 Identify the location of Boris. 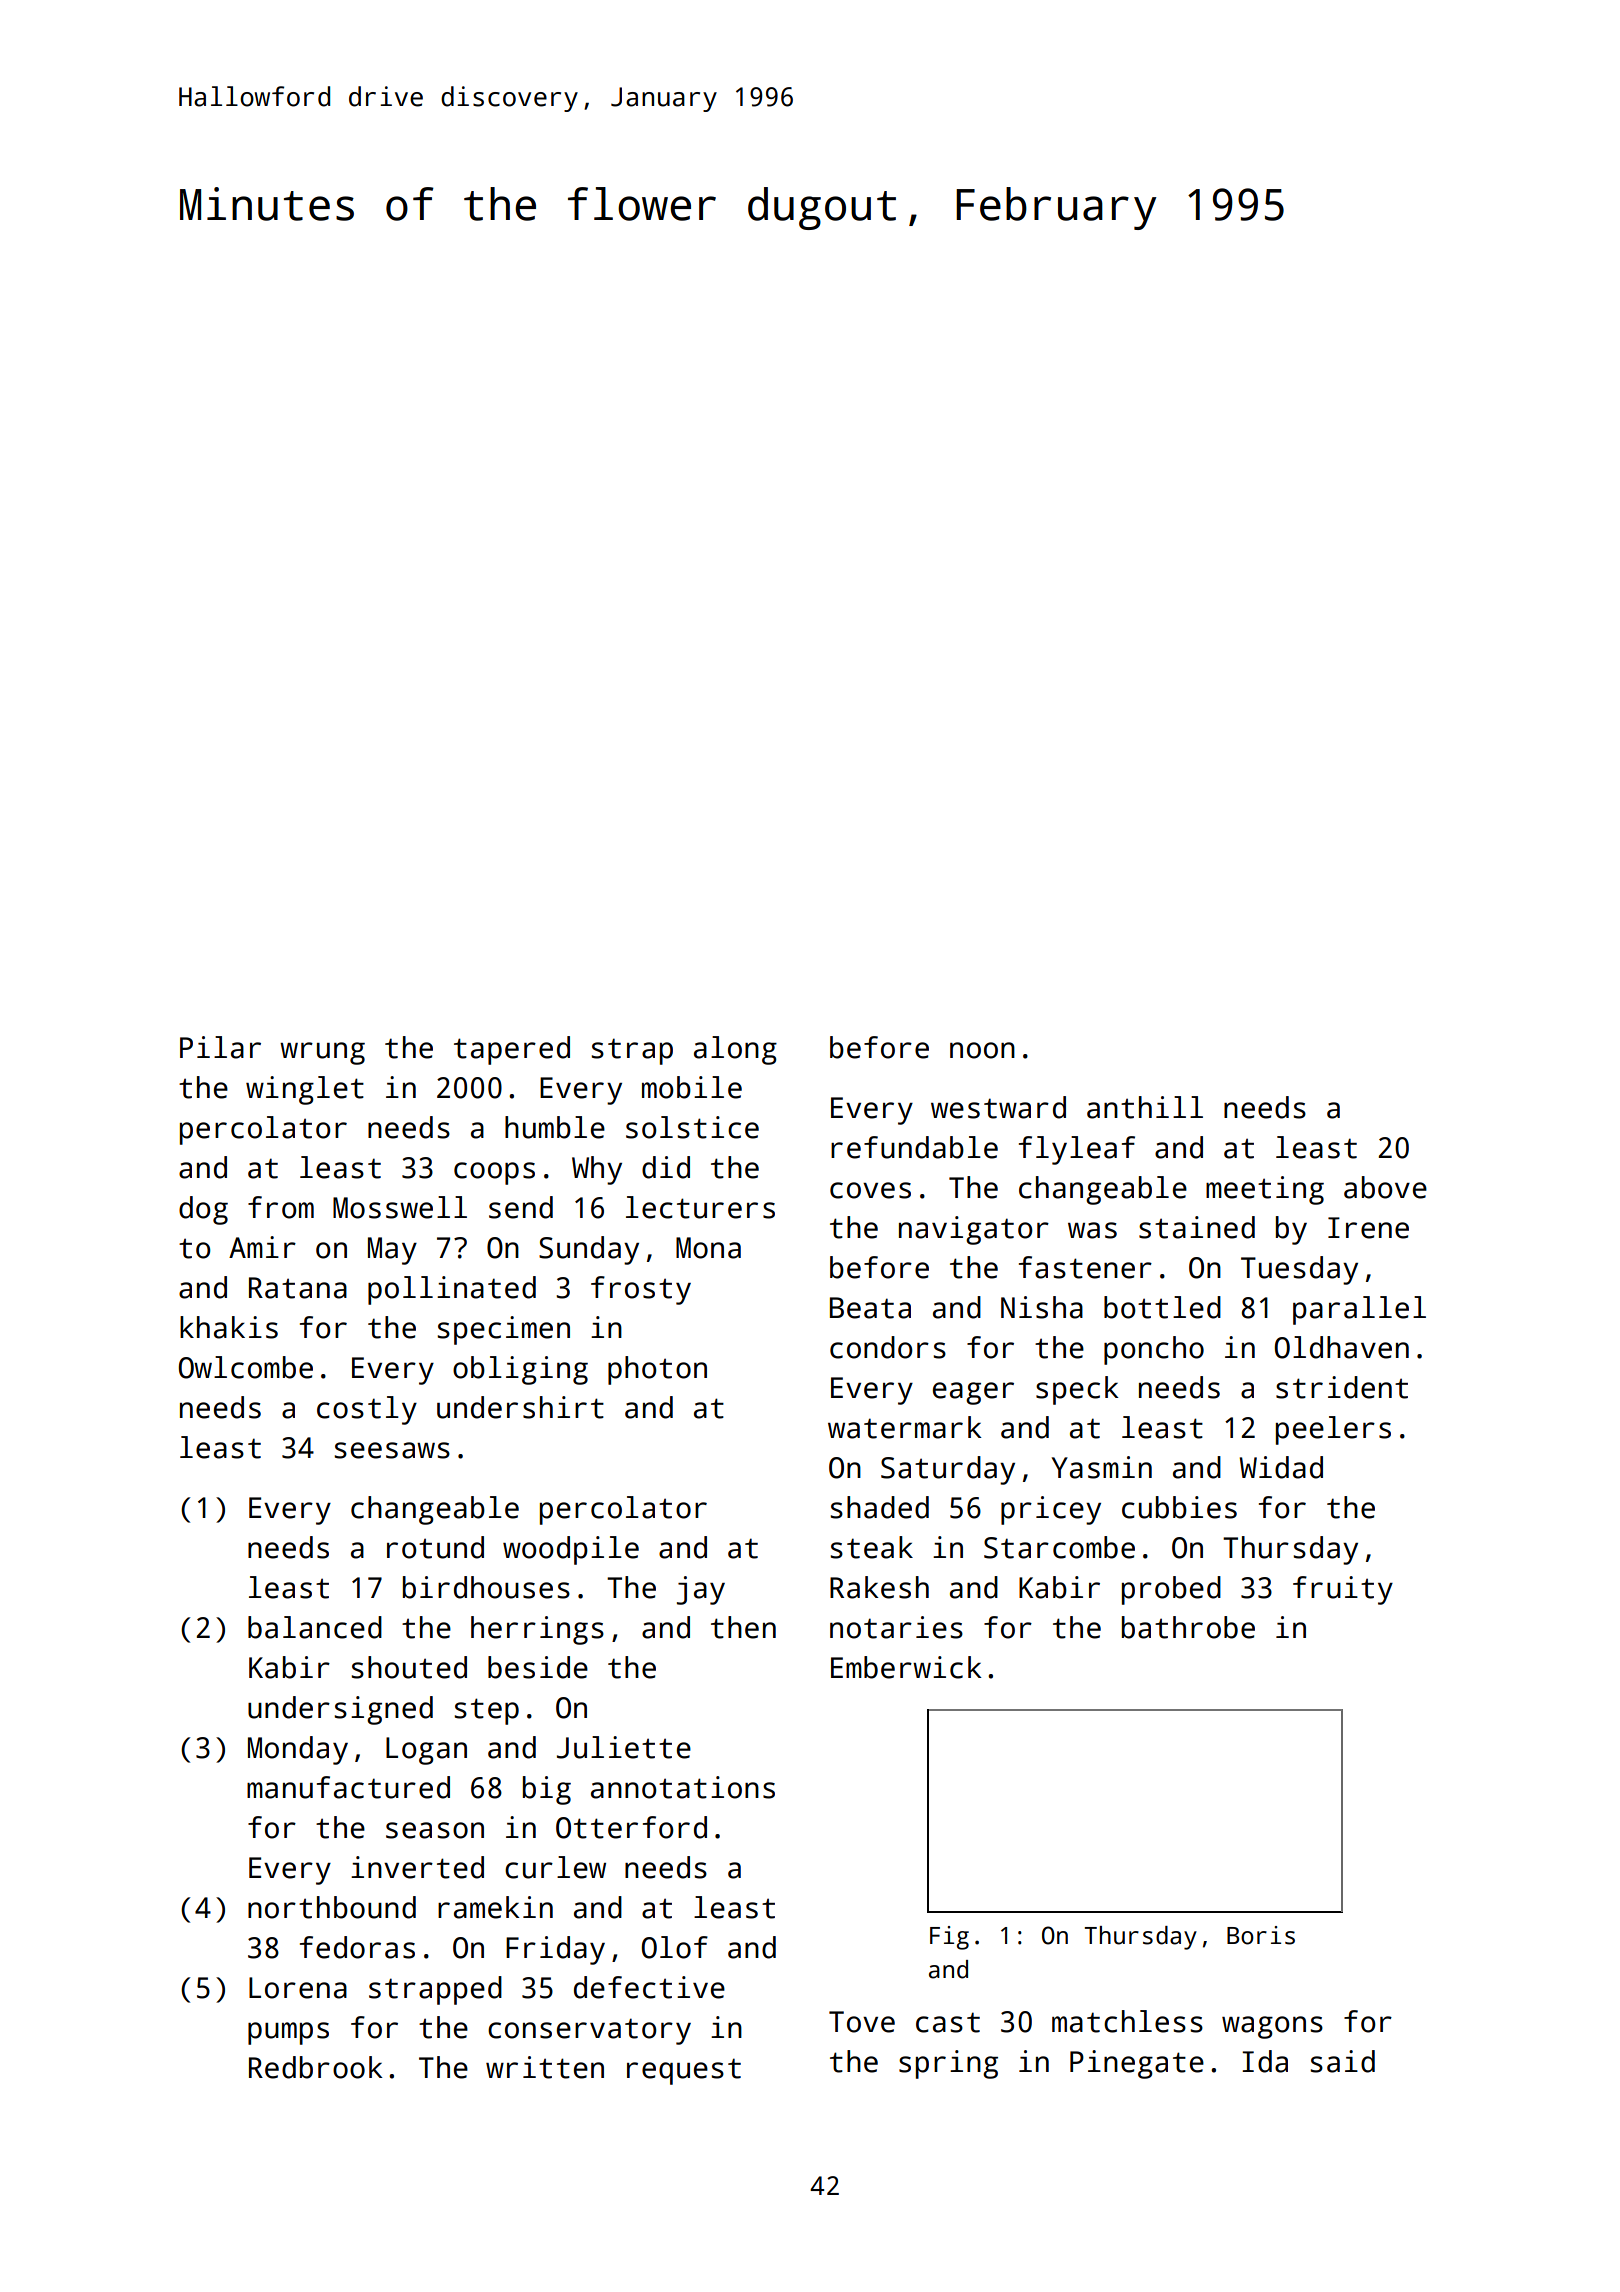
(1261, 1935).
